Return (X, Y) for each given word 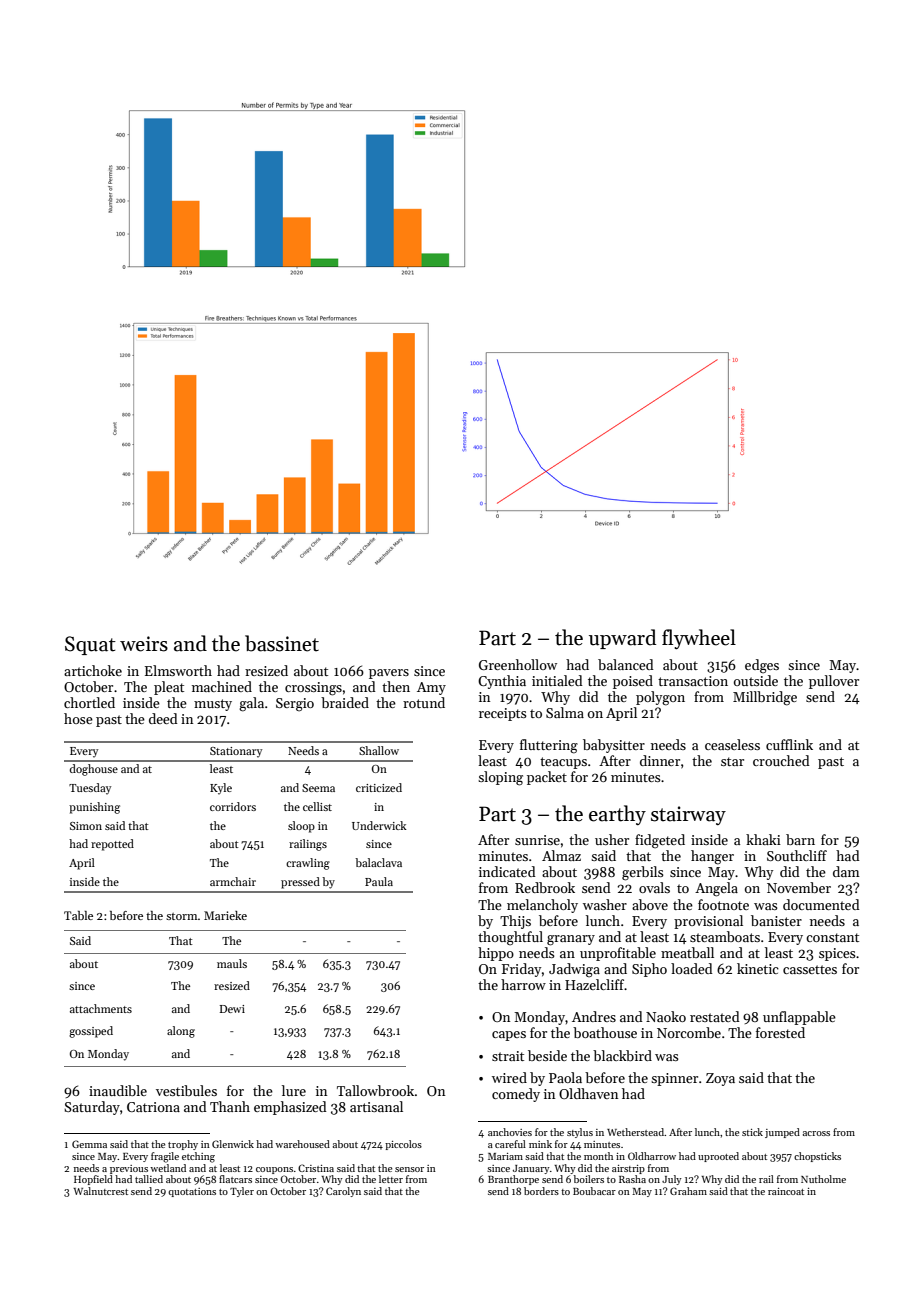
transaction (693, 681)
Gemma (89, 1144)
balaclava (378, 862)
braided (345, 702)
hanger (712, 857)
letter (391, 1179)
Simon (86, 826)
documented (821, 904)
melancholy (542, 906)
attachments (101, 1008)
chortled (89, 702)
